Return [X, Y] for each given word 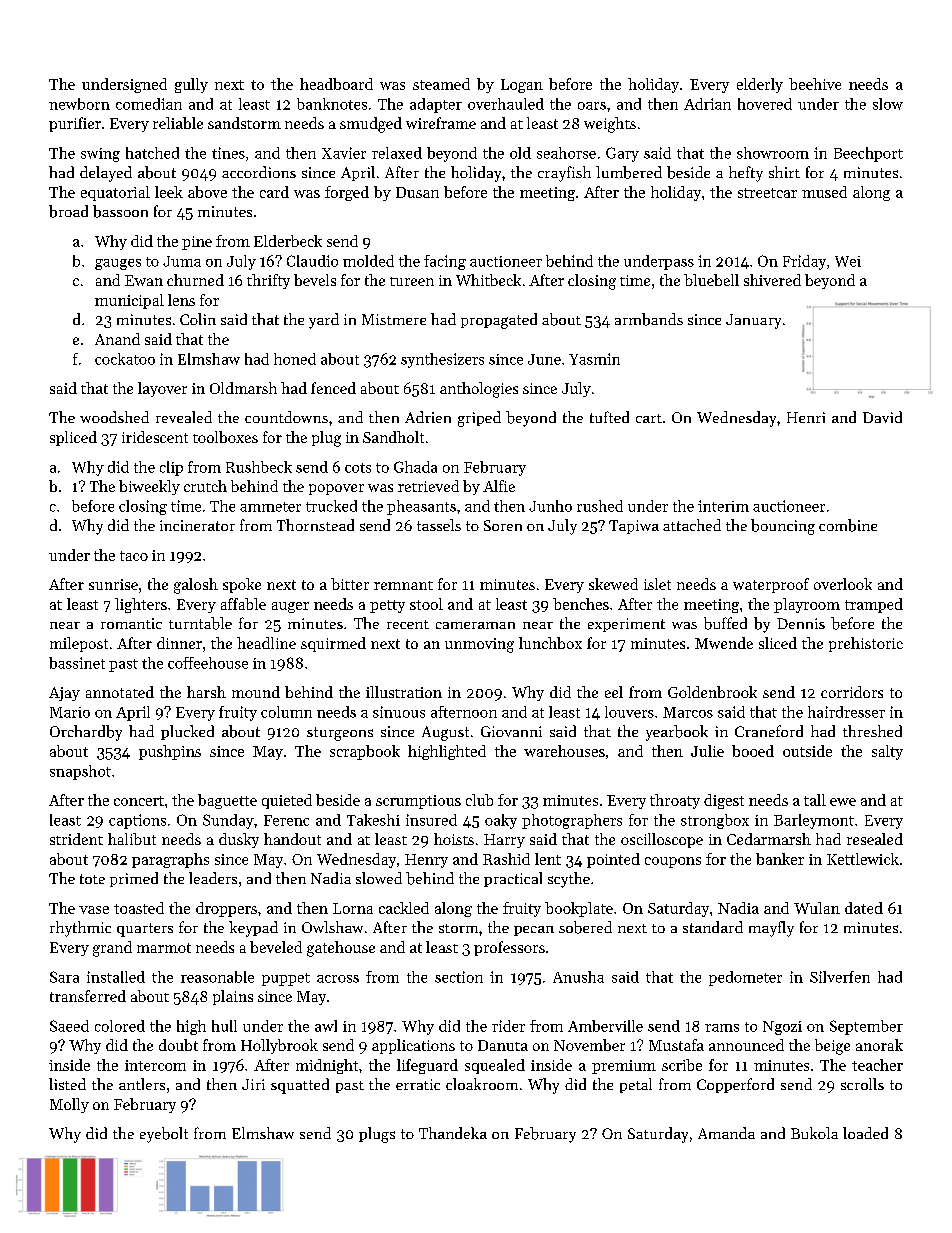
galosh [196, 586]
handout [292, 839]
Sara [64, 977]
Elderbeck [288, 241]
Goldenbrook [712, 692]
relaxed [397, 153]
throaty [675, 801]
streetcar [767, 193]
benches [581, 604]
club [479, 800]
